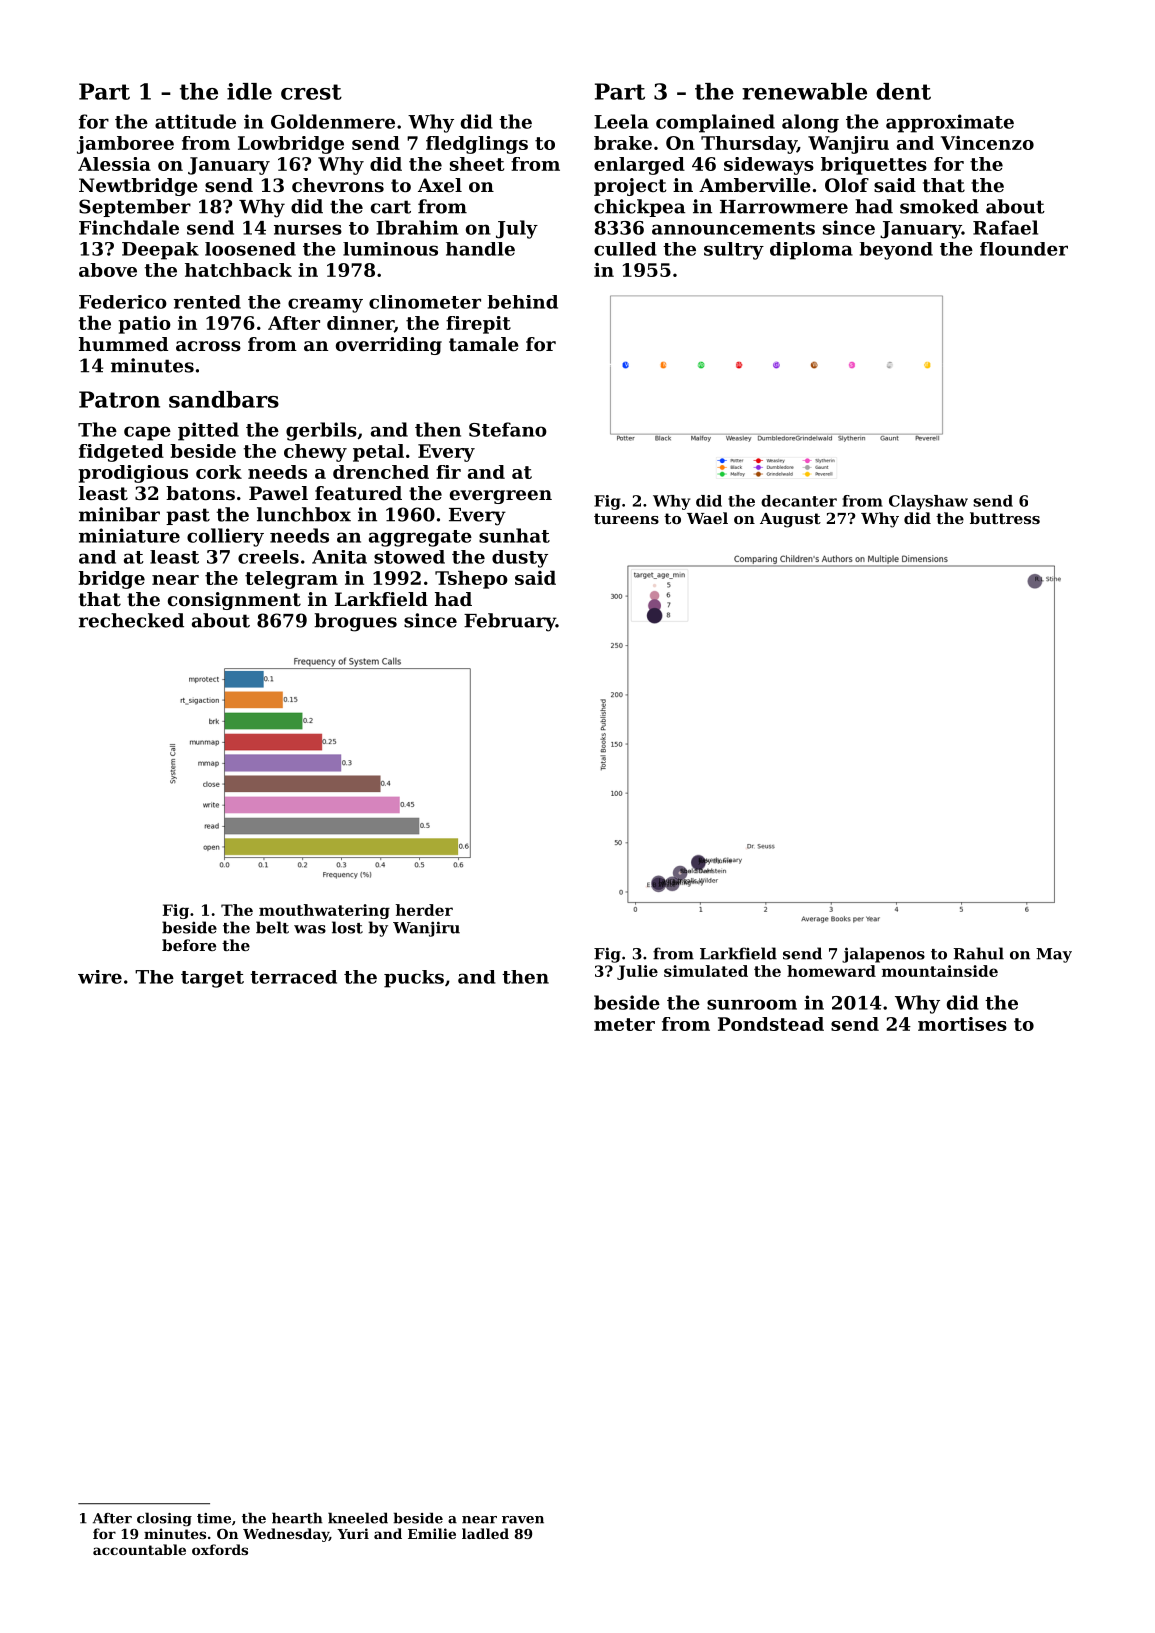 The width and height of the document is (1155, 1633). I want to click on prodigious, so click(133, 474).
